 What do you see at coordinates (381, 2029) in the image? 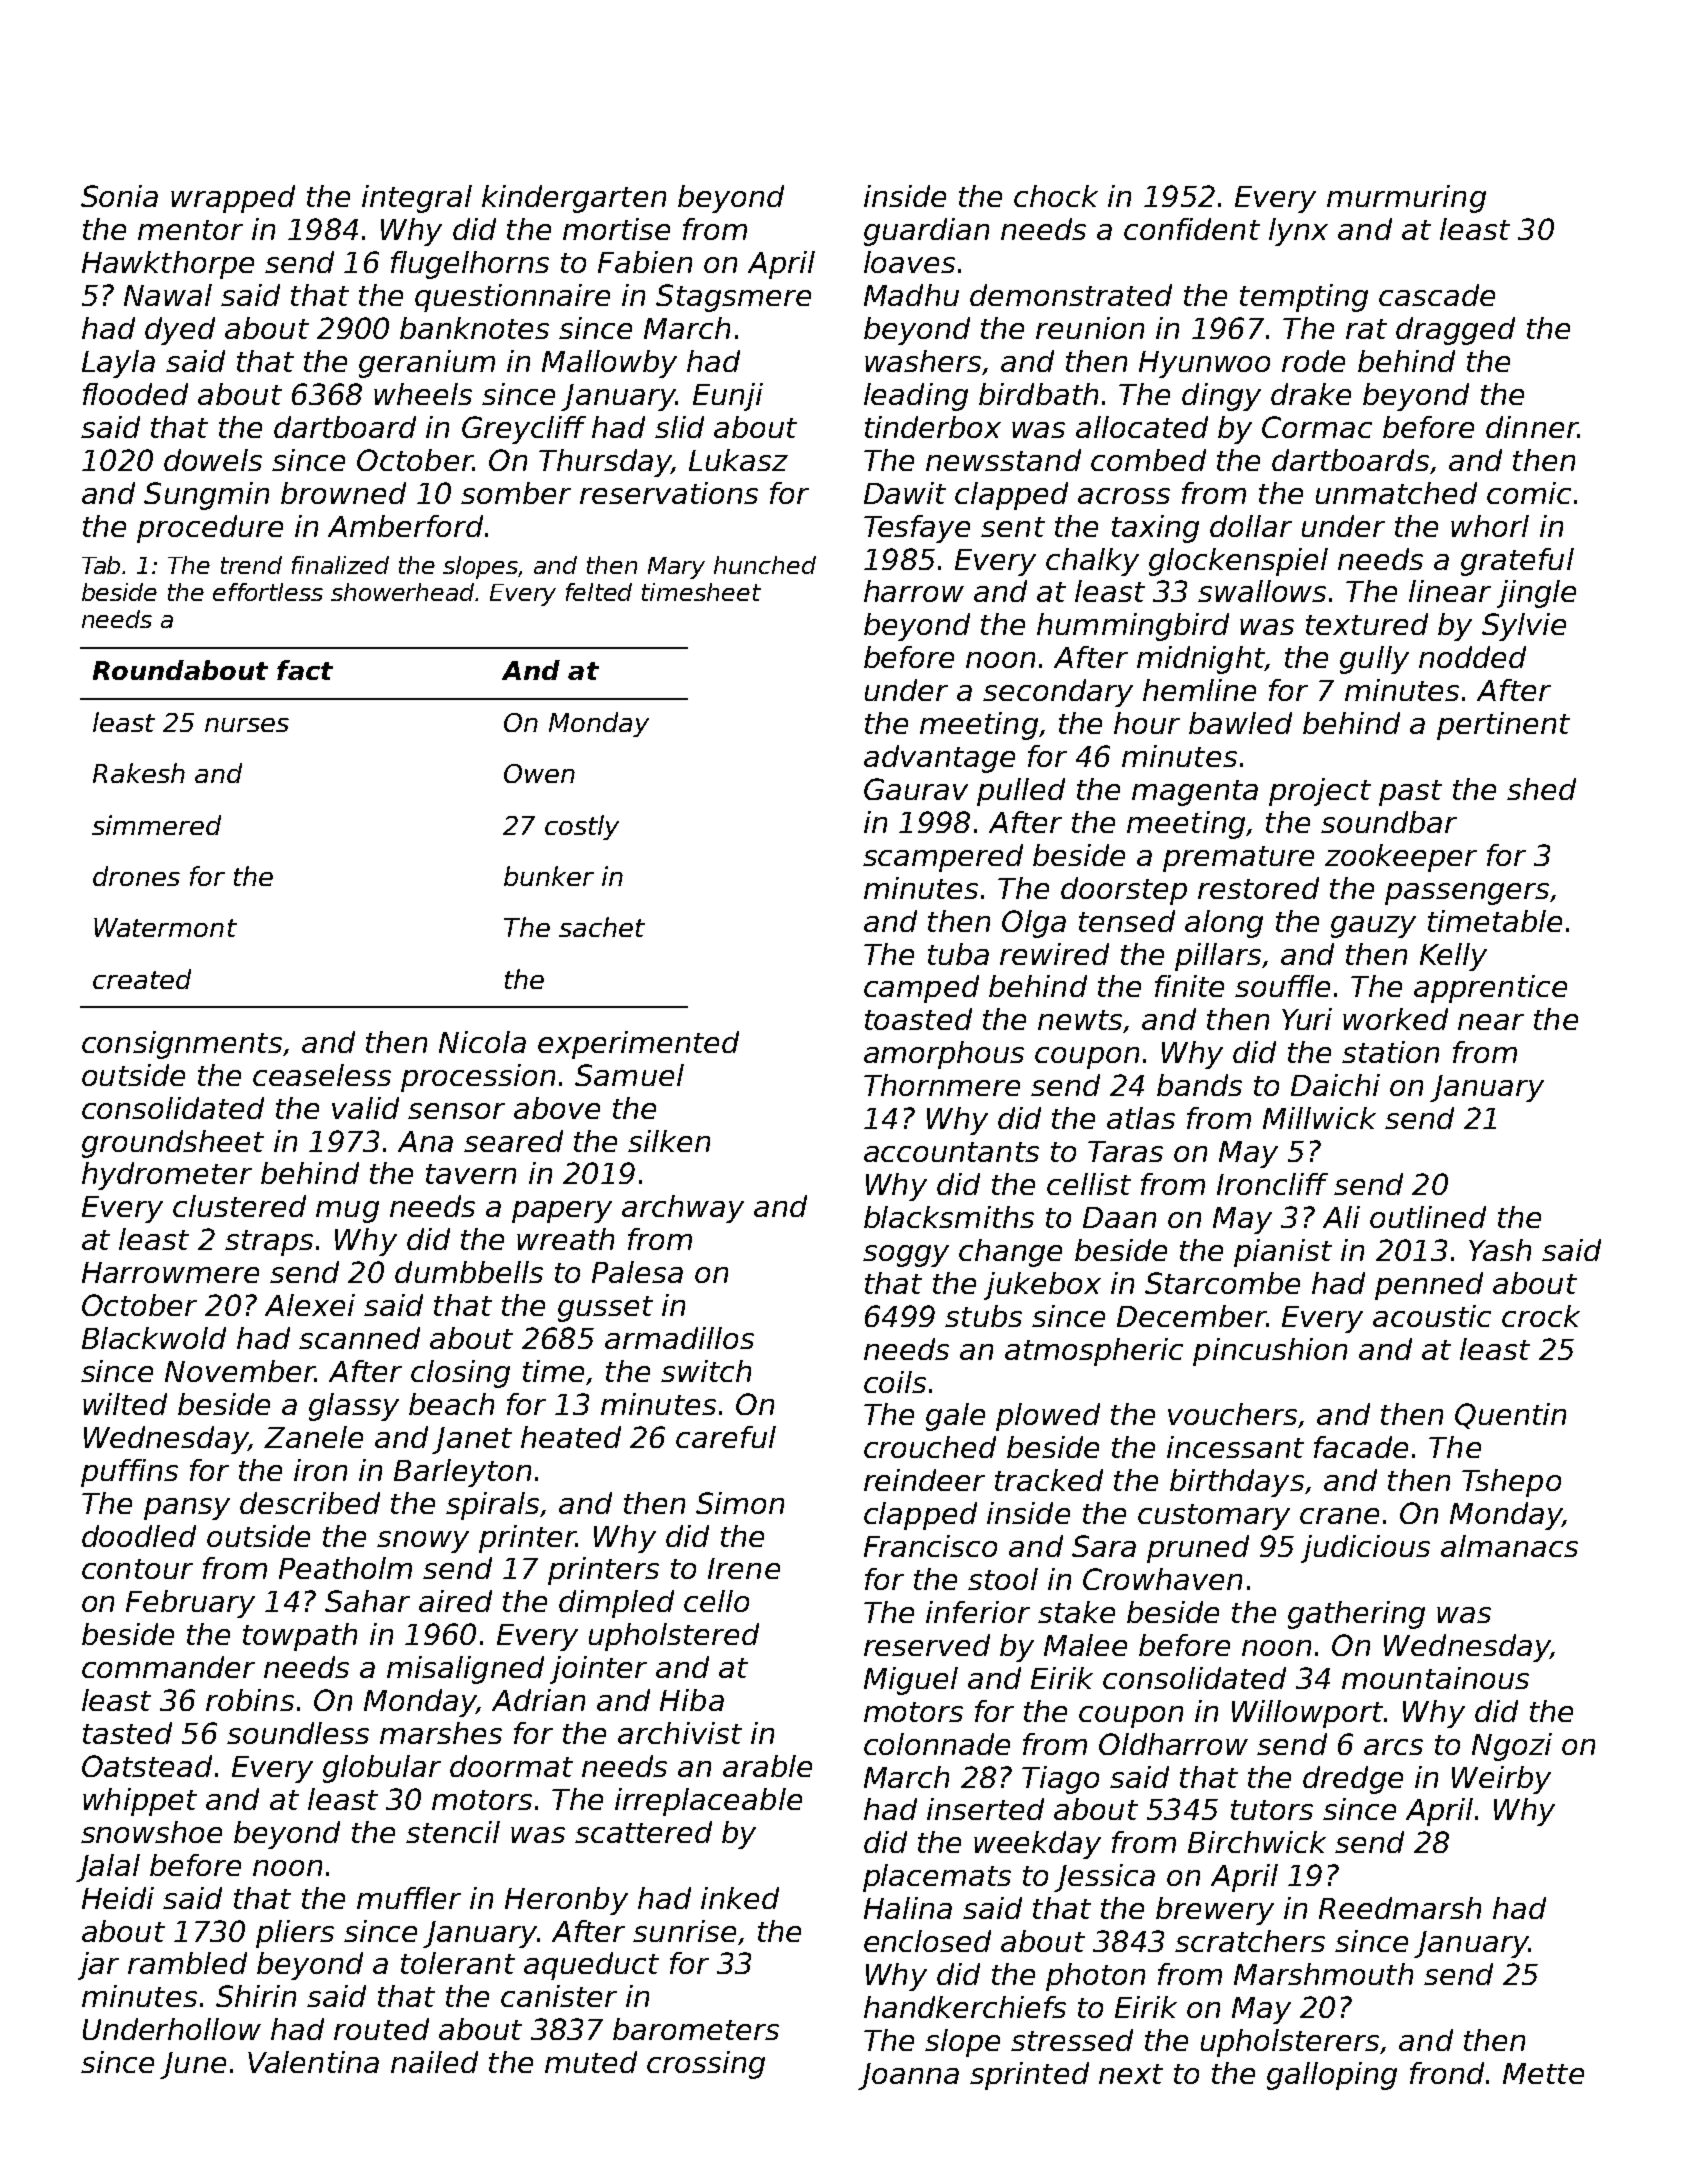
I see `routed` at bounding box center [381, 2029].
